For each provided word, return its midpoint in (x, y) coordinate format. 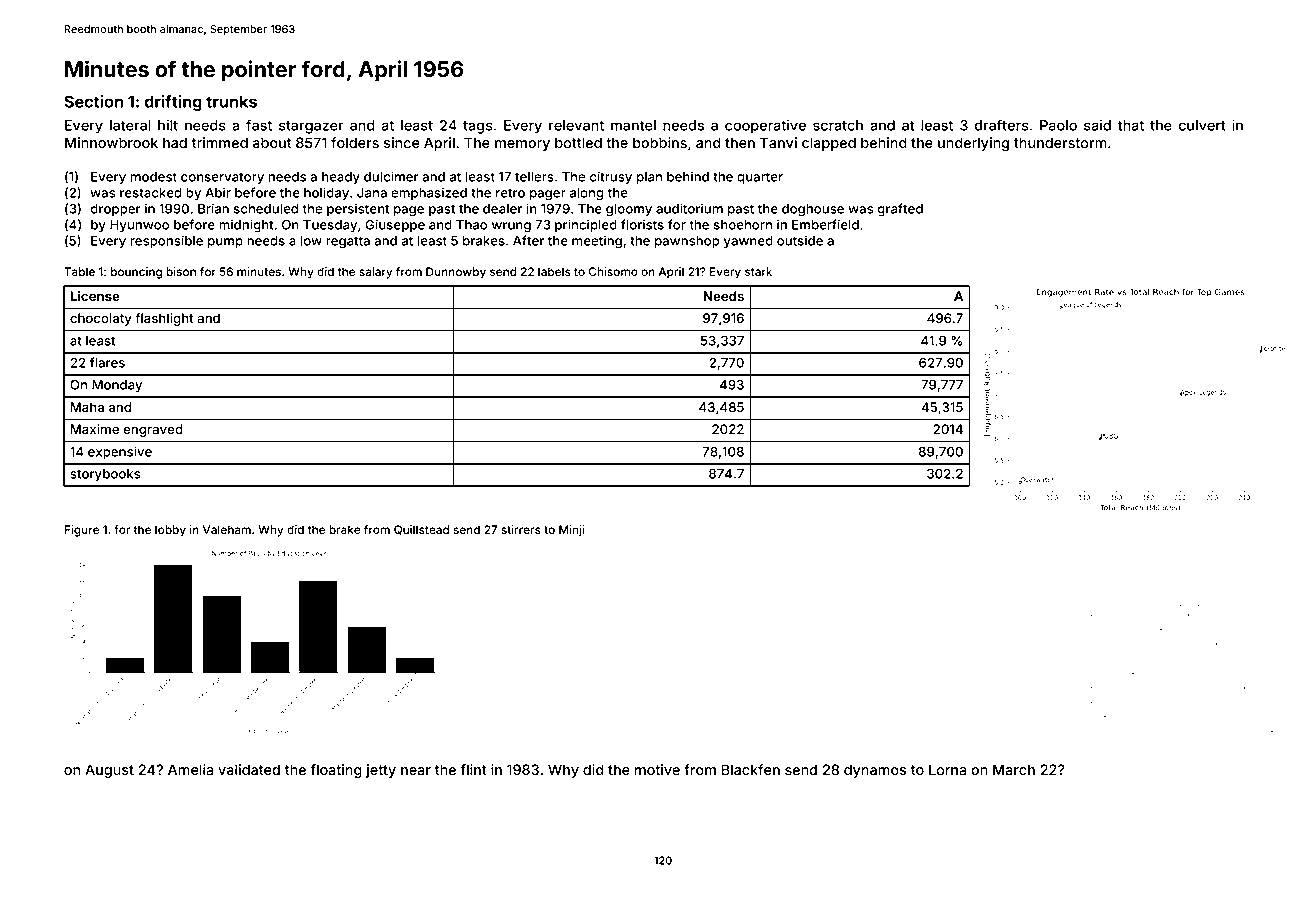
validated (249, 769)
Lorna (947, 769)
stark (758, 271)
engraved (153, 430)
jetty (381, 771)
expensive (120, 452)
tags (478, 127)
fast (259, 125)
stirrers (521, 529)
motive (657, 769)
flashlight (164, 319)
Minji (571, 531)
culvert (1202, 125)
